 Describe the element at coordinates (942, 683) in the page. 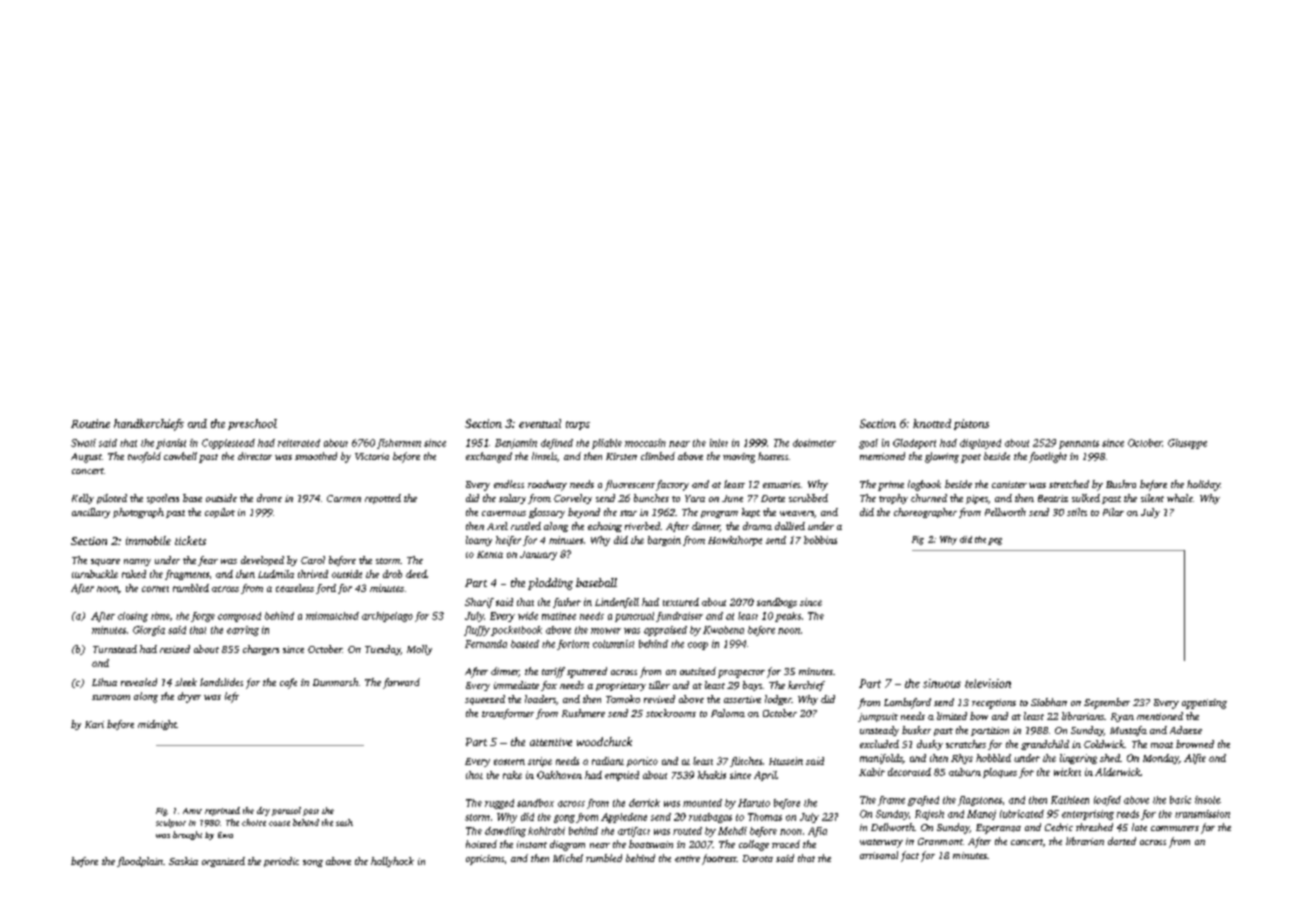

I see `sinuous` at that location.
